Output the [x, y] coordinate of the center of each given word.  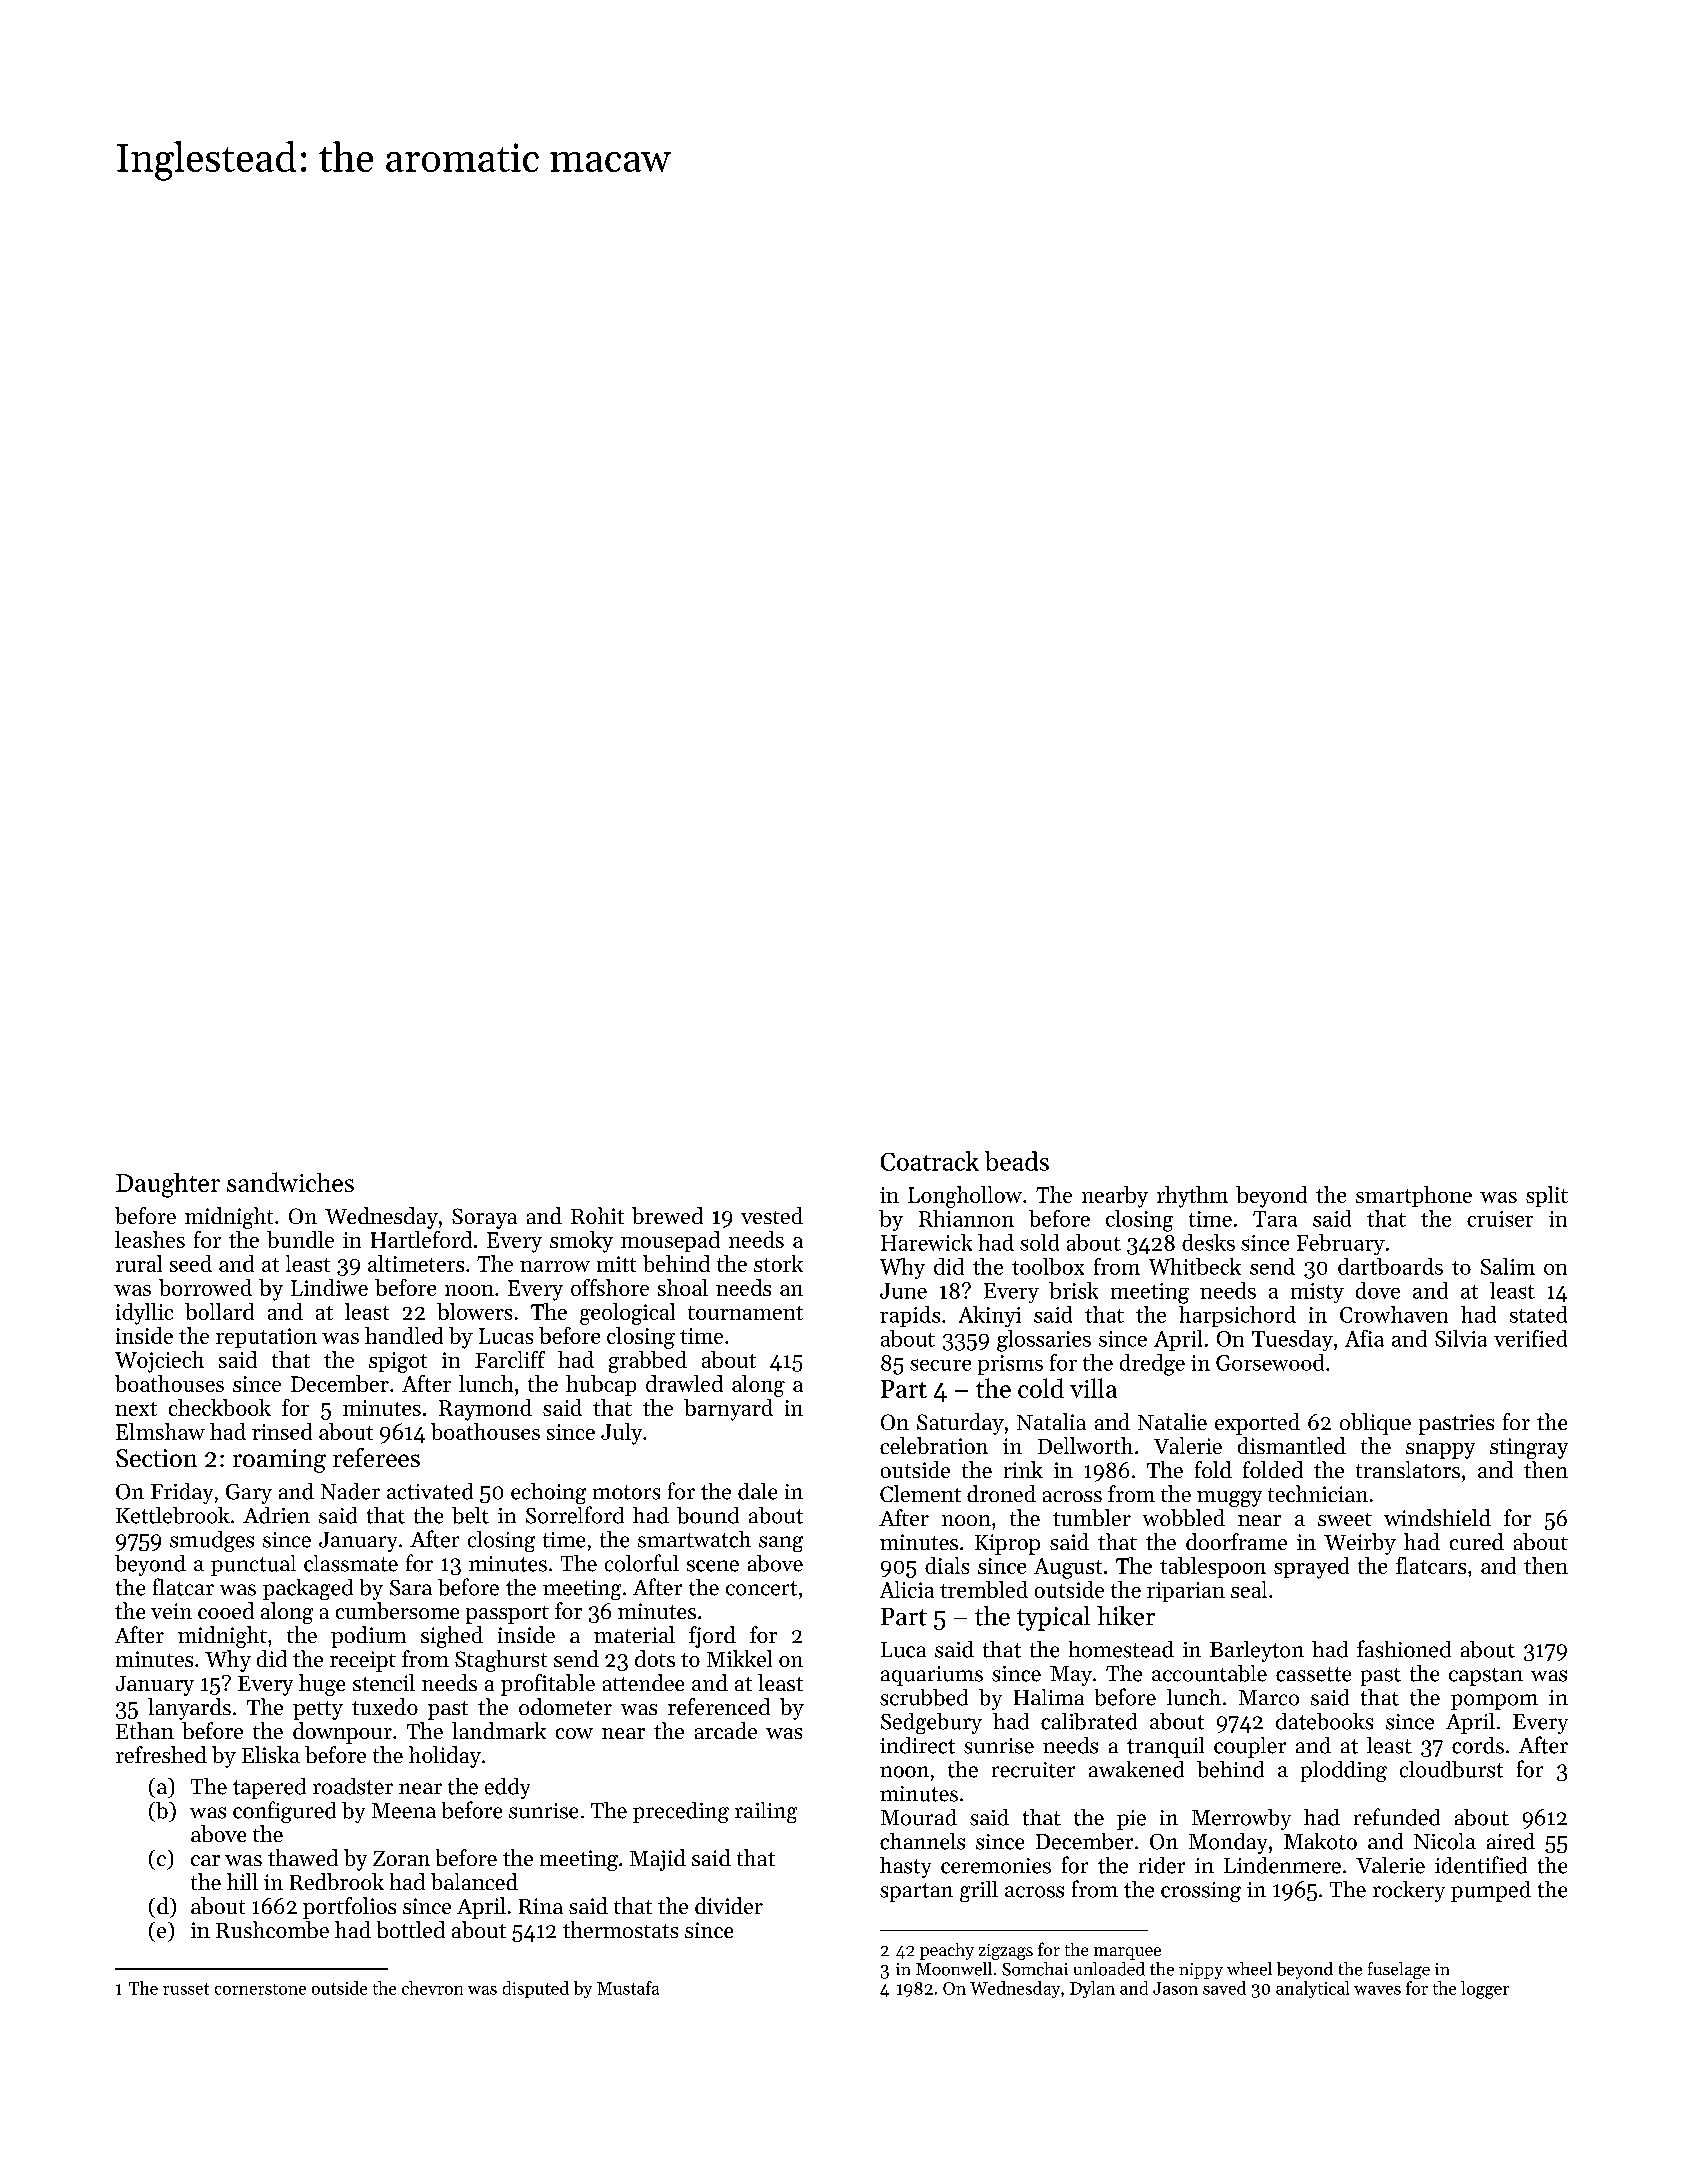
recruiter [1033, 1770]
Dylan [1092, 1989]
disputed [536, 1989]
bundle [300, 1239]
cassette [1313, 1674]
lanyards [189, 1709]
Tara [1275, 1219]
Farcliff [510, 1359]
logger [1485, 1990]
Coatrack [930, 1161]
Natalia [1051, 1421]
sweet [1345, 1519]
